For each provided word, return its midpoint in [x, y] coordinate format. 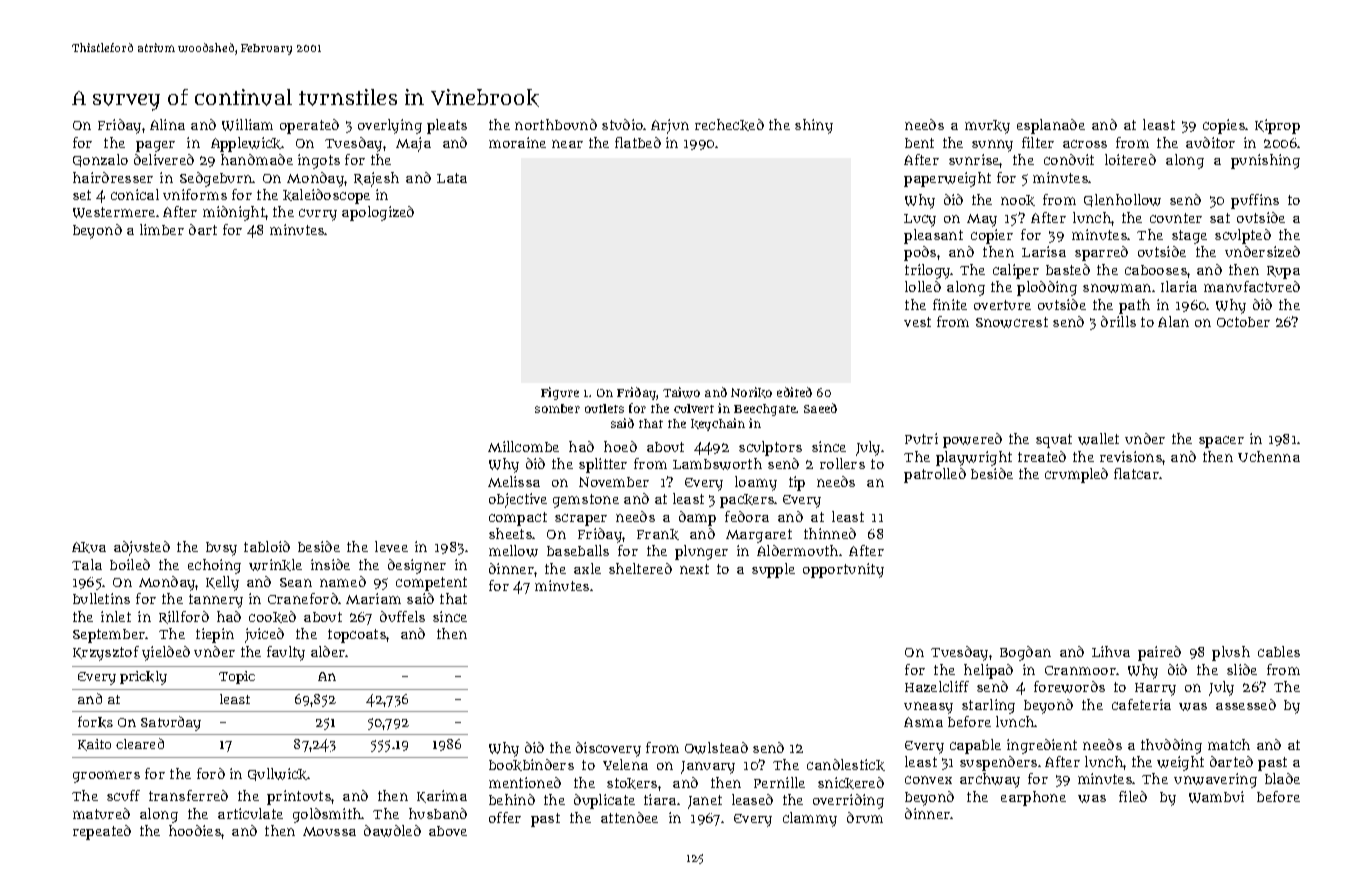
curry [318, 215]
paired [1159, 653]
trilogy [927, 271]
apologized [378, 213]
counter [1176, 218]
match [1229, 744]
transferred [188, 795]
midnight [234, 213]
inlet [116, 616]
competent [431, 584]
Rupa [1283, 272]
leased [752, 799]
